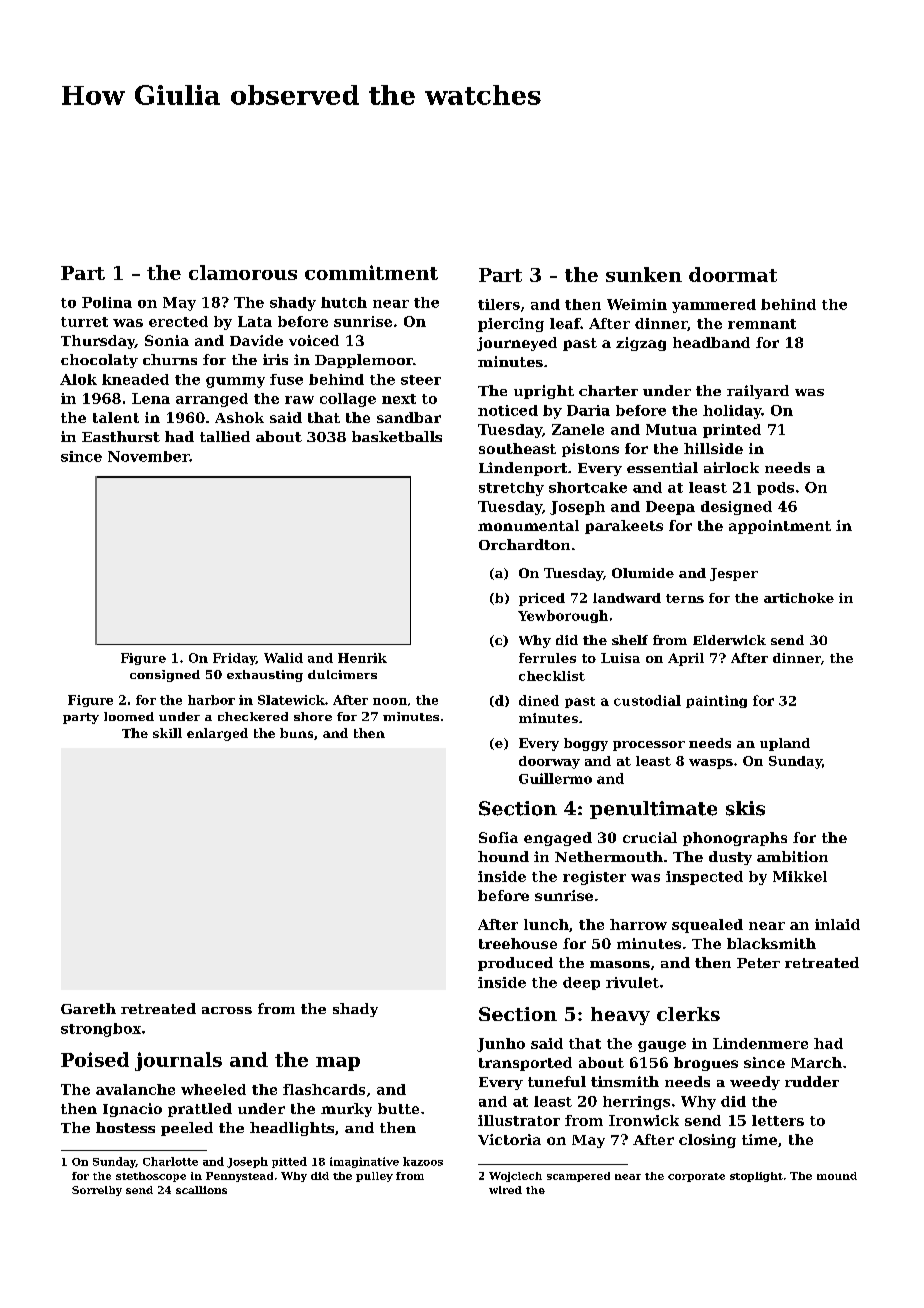 The width and height of the document is (924, 1308). I want to click on wheeled, so click(213, 1089).
